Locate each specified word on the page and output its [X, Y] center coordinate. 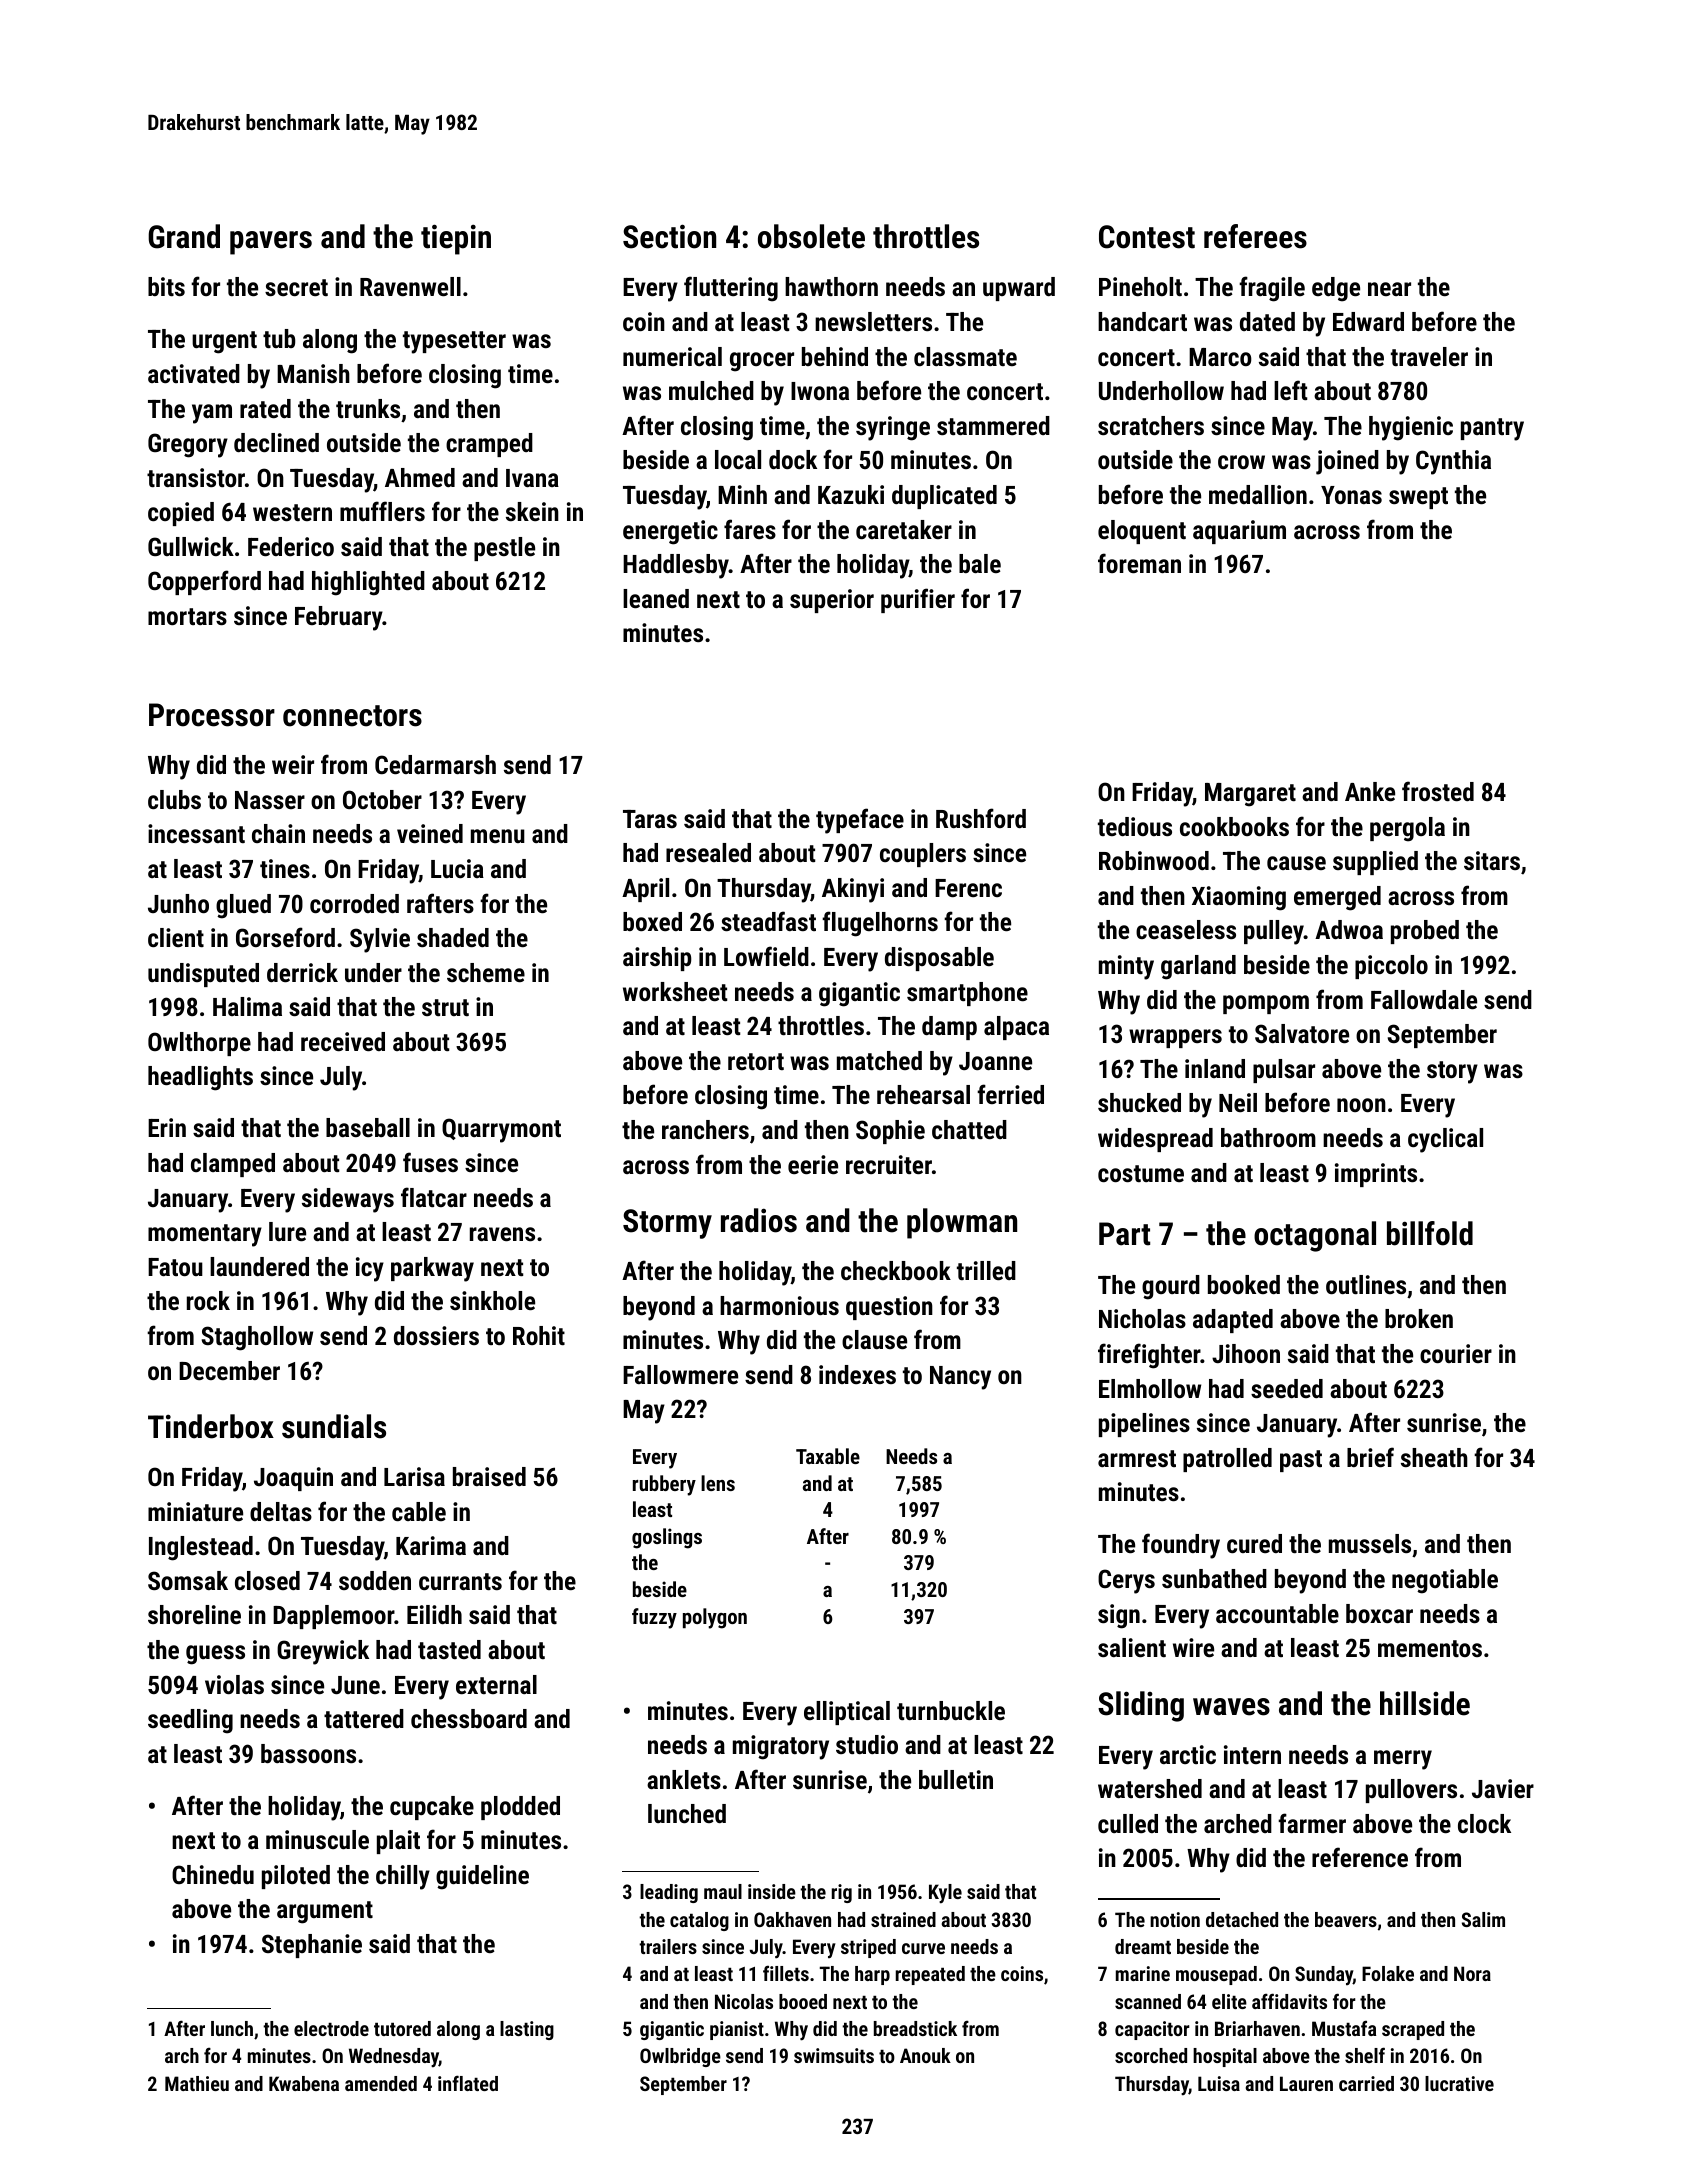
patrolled [1227, 1460]
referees [1255, 236]
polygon [715, 1618]
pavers [271, 243]
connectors [352, 716]
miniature [195, 1511]
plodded [520, 1808]
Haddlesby [676, 566]
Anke [1370, 791]
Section [669, 236]
